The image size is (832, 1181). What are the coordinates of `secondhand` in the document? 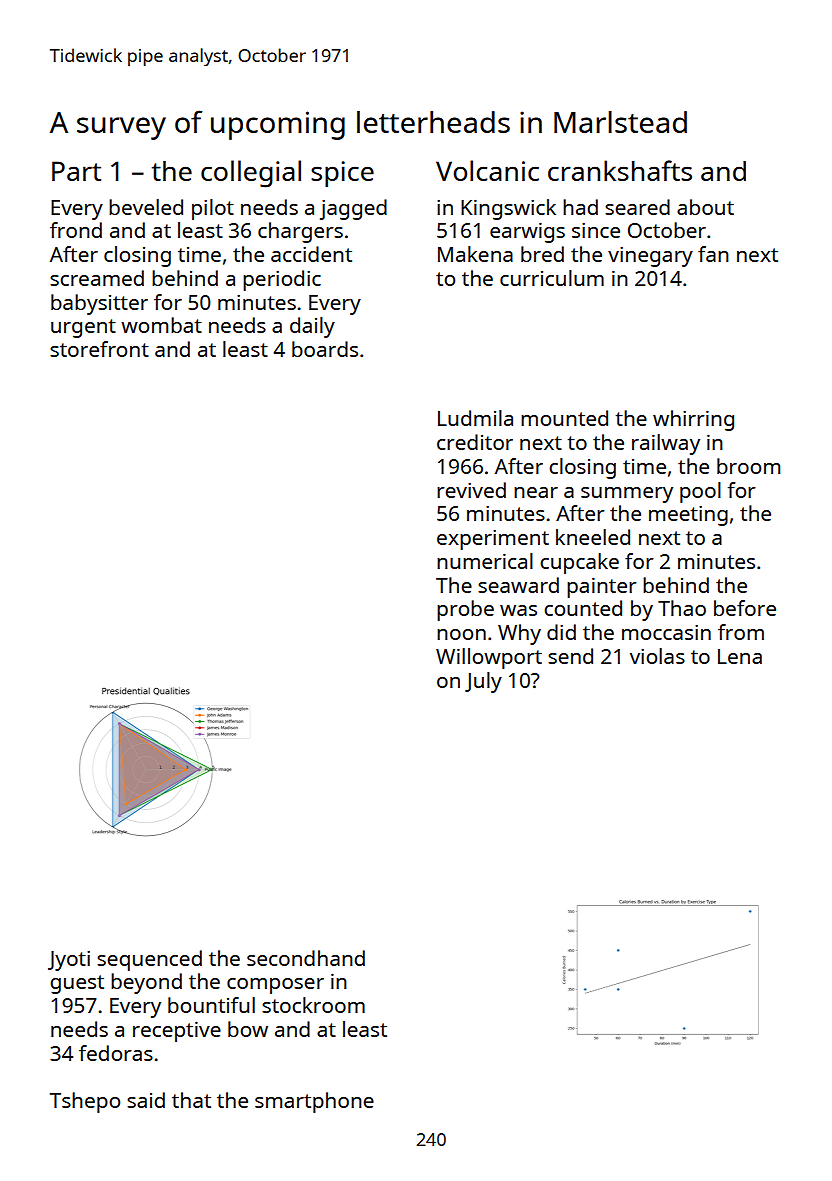 It's located at (306, 958).
